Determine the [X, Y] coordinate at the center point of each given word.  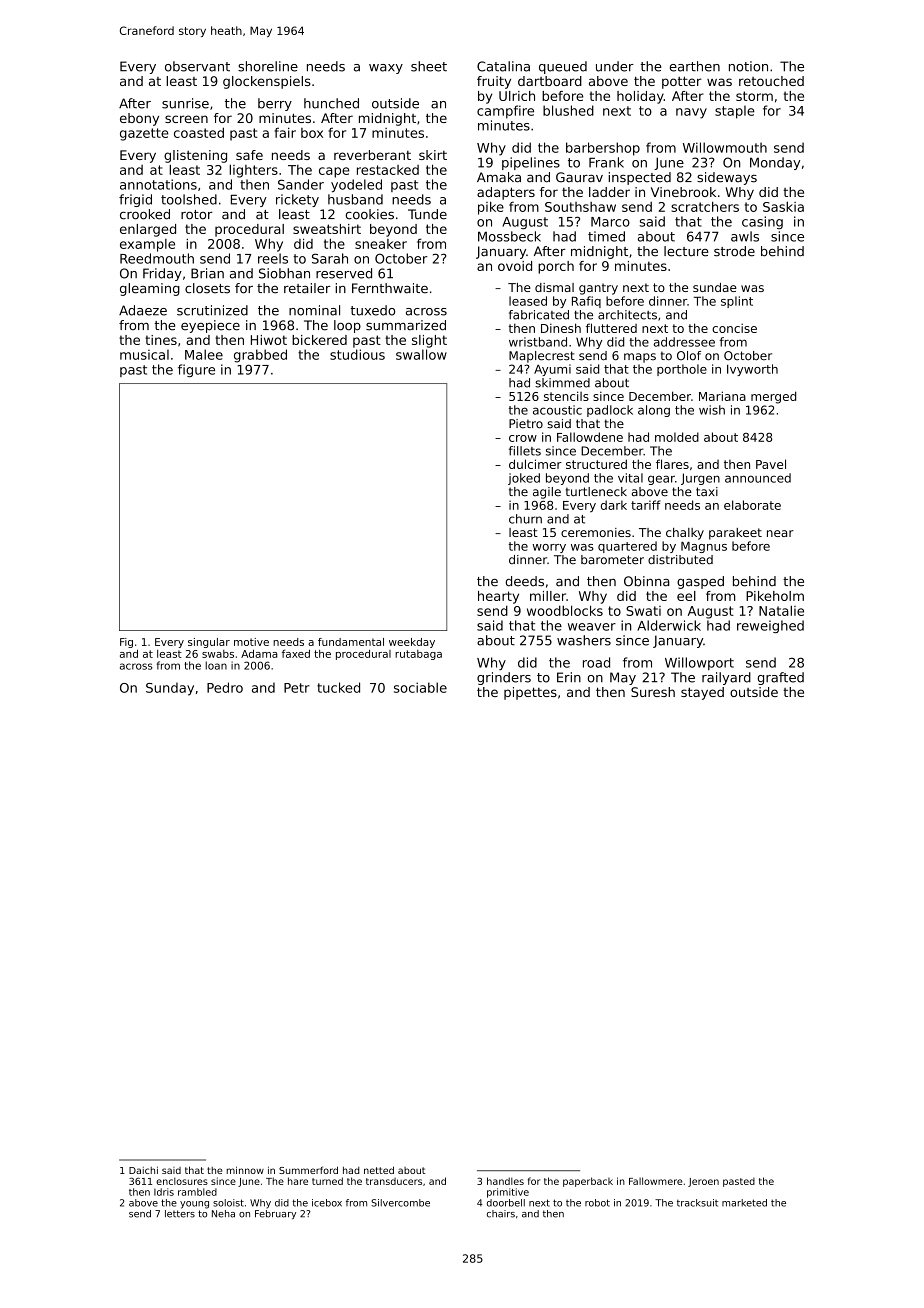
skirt [433, 155]
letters [180, 1214]
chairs [501, 1214]
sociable [420, 687]
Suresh [653, 692]
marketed [744, 1203]
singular [209, 643]
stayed [702, 693]
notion [748, 66]
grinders [504, 678]
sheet [429, 66]
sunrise [185, 103]
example [147, 245]
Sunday [170, 689]
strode [734, 251]
